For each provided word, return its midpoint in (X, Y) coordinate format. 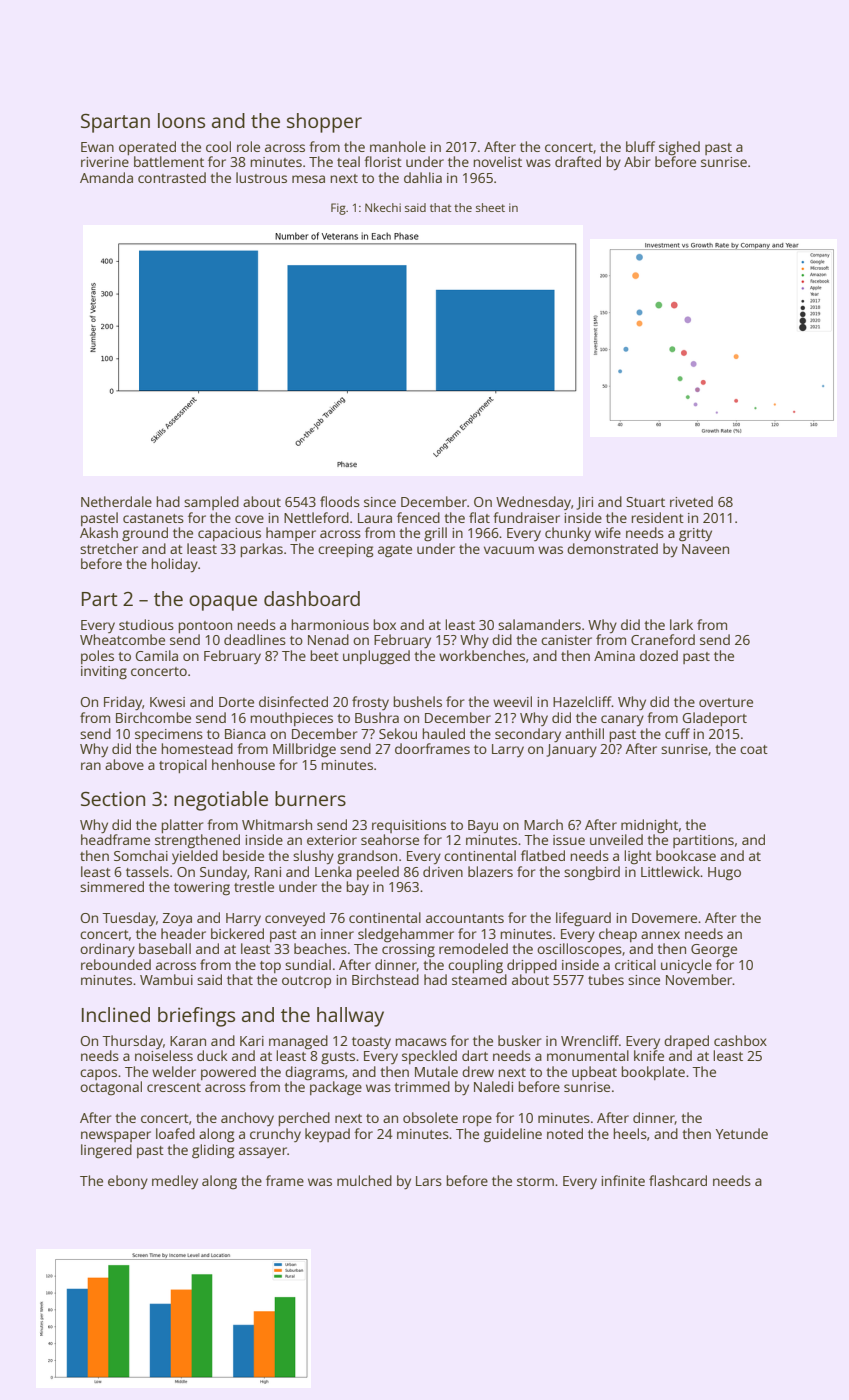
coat (754, 749)
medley (175, 1182)
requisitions (409, 826)
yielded (195, 857)
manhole (398, 146)
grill (435, 534)
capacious (229, 534)
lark (681, 624)
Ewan (97, 147)
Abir (637, 161)
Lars (429, 1181)
